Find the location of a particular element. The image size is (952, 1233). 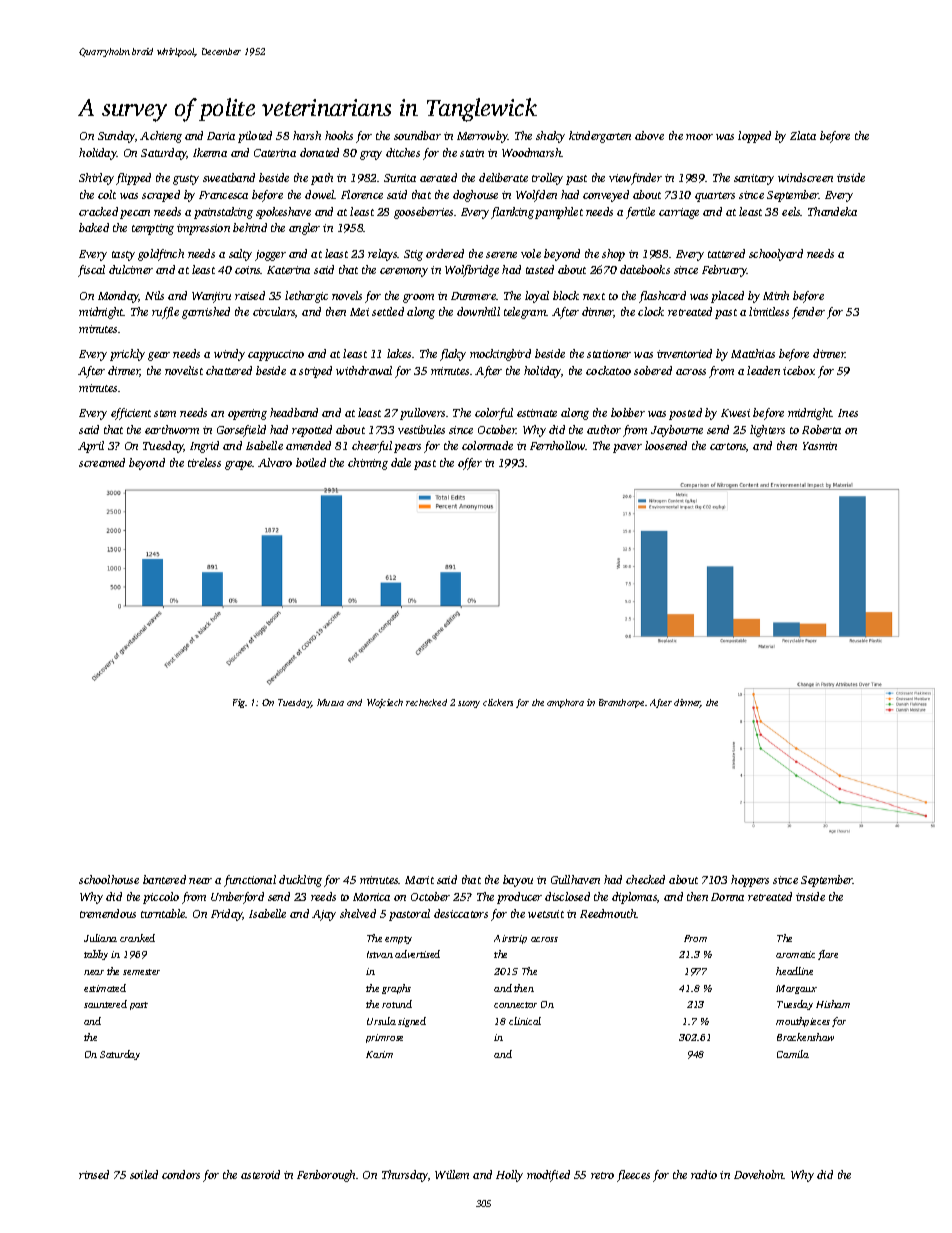

Branthorpe is located at coordinates (621, 703).
